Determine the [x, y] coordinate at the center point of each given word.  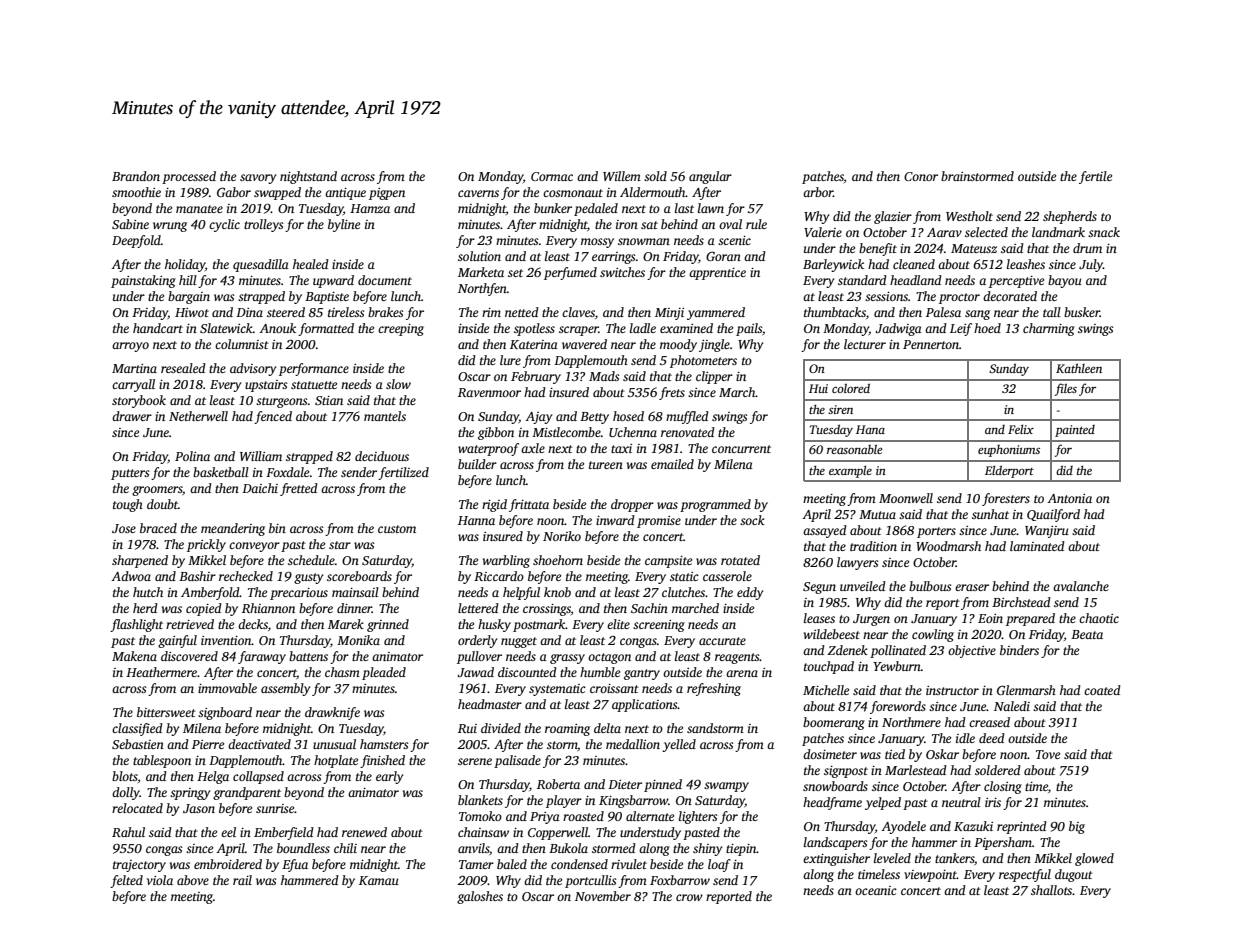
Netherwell [198, 416]
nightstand [308, 177]
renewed [364, 832]
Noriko [562, 536]
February [536, 377]
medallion [633, 744]
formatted [326, 329]
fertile [1095, 177]
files [1066, 389]
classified [137, 729]
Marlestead [916, 770]
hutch [148, 592]
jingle [714, 345]
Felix [1021, 429]
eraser [972, 587]
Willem [622, 176]
